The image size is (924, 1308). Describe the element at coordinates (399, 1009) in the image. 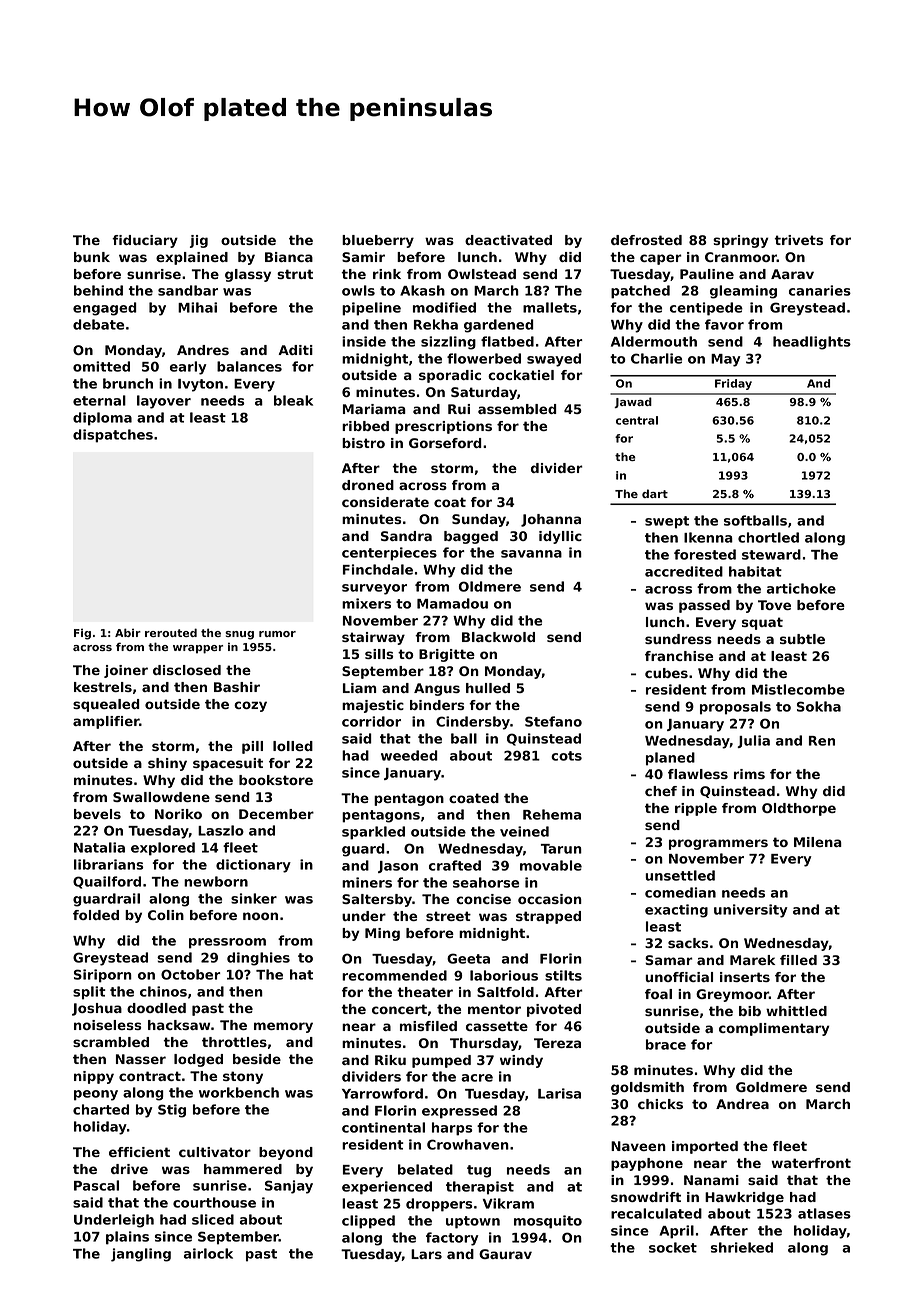

I see `concert` at that location.
